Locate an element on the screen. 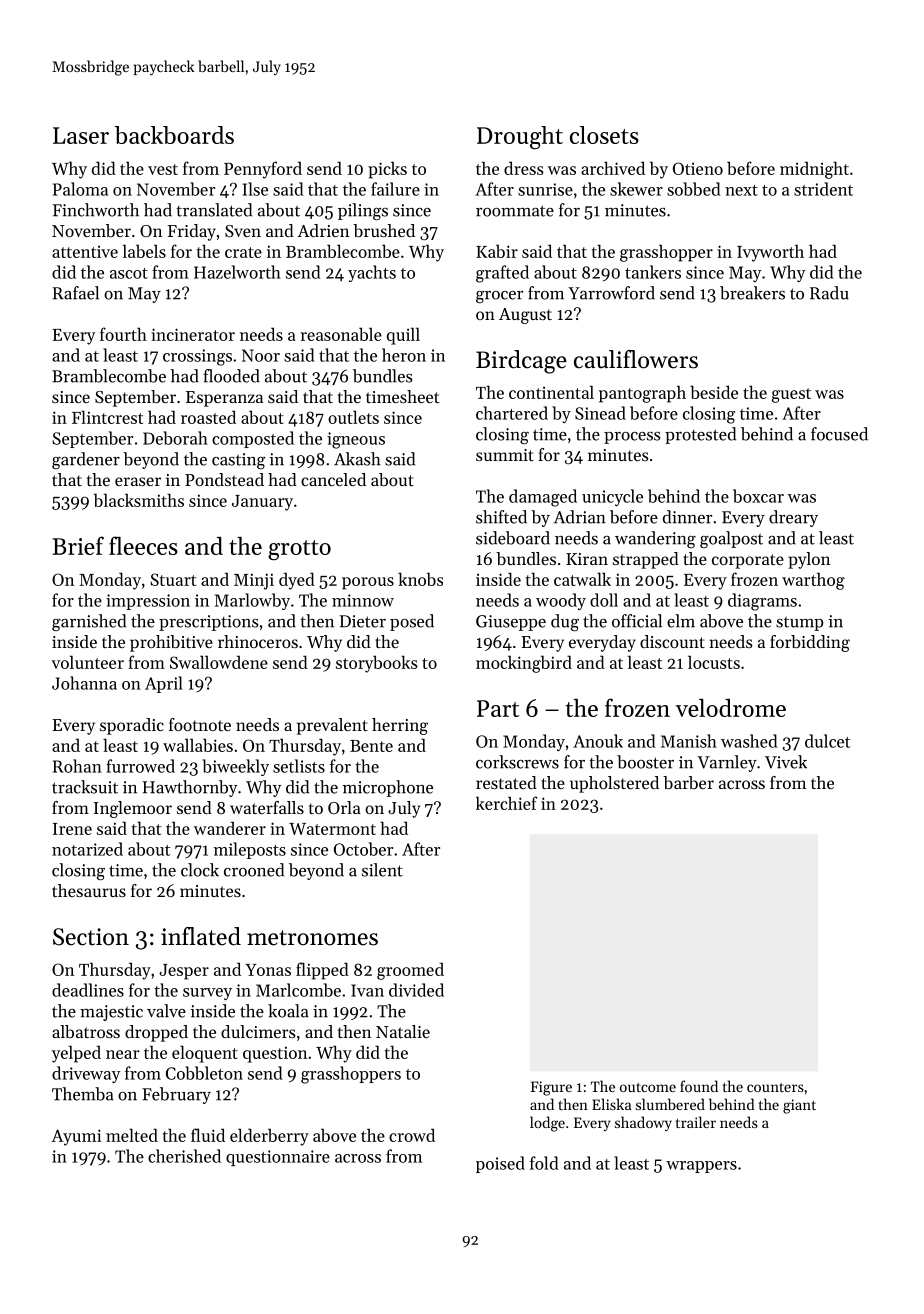  divided is located at coordinates (416, 990).
